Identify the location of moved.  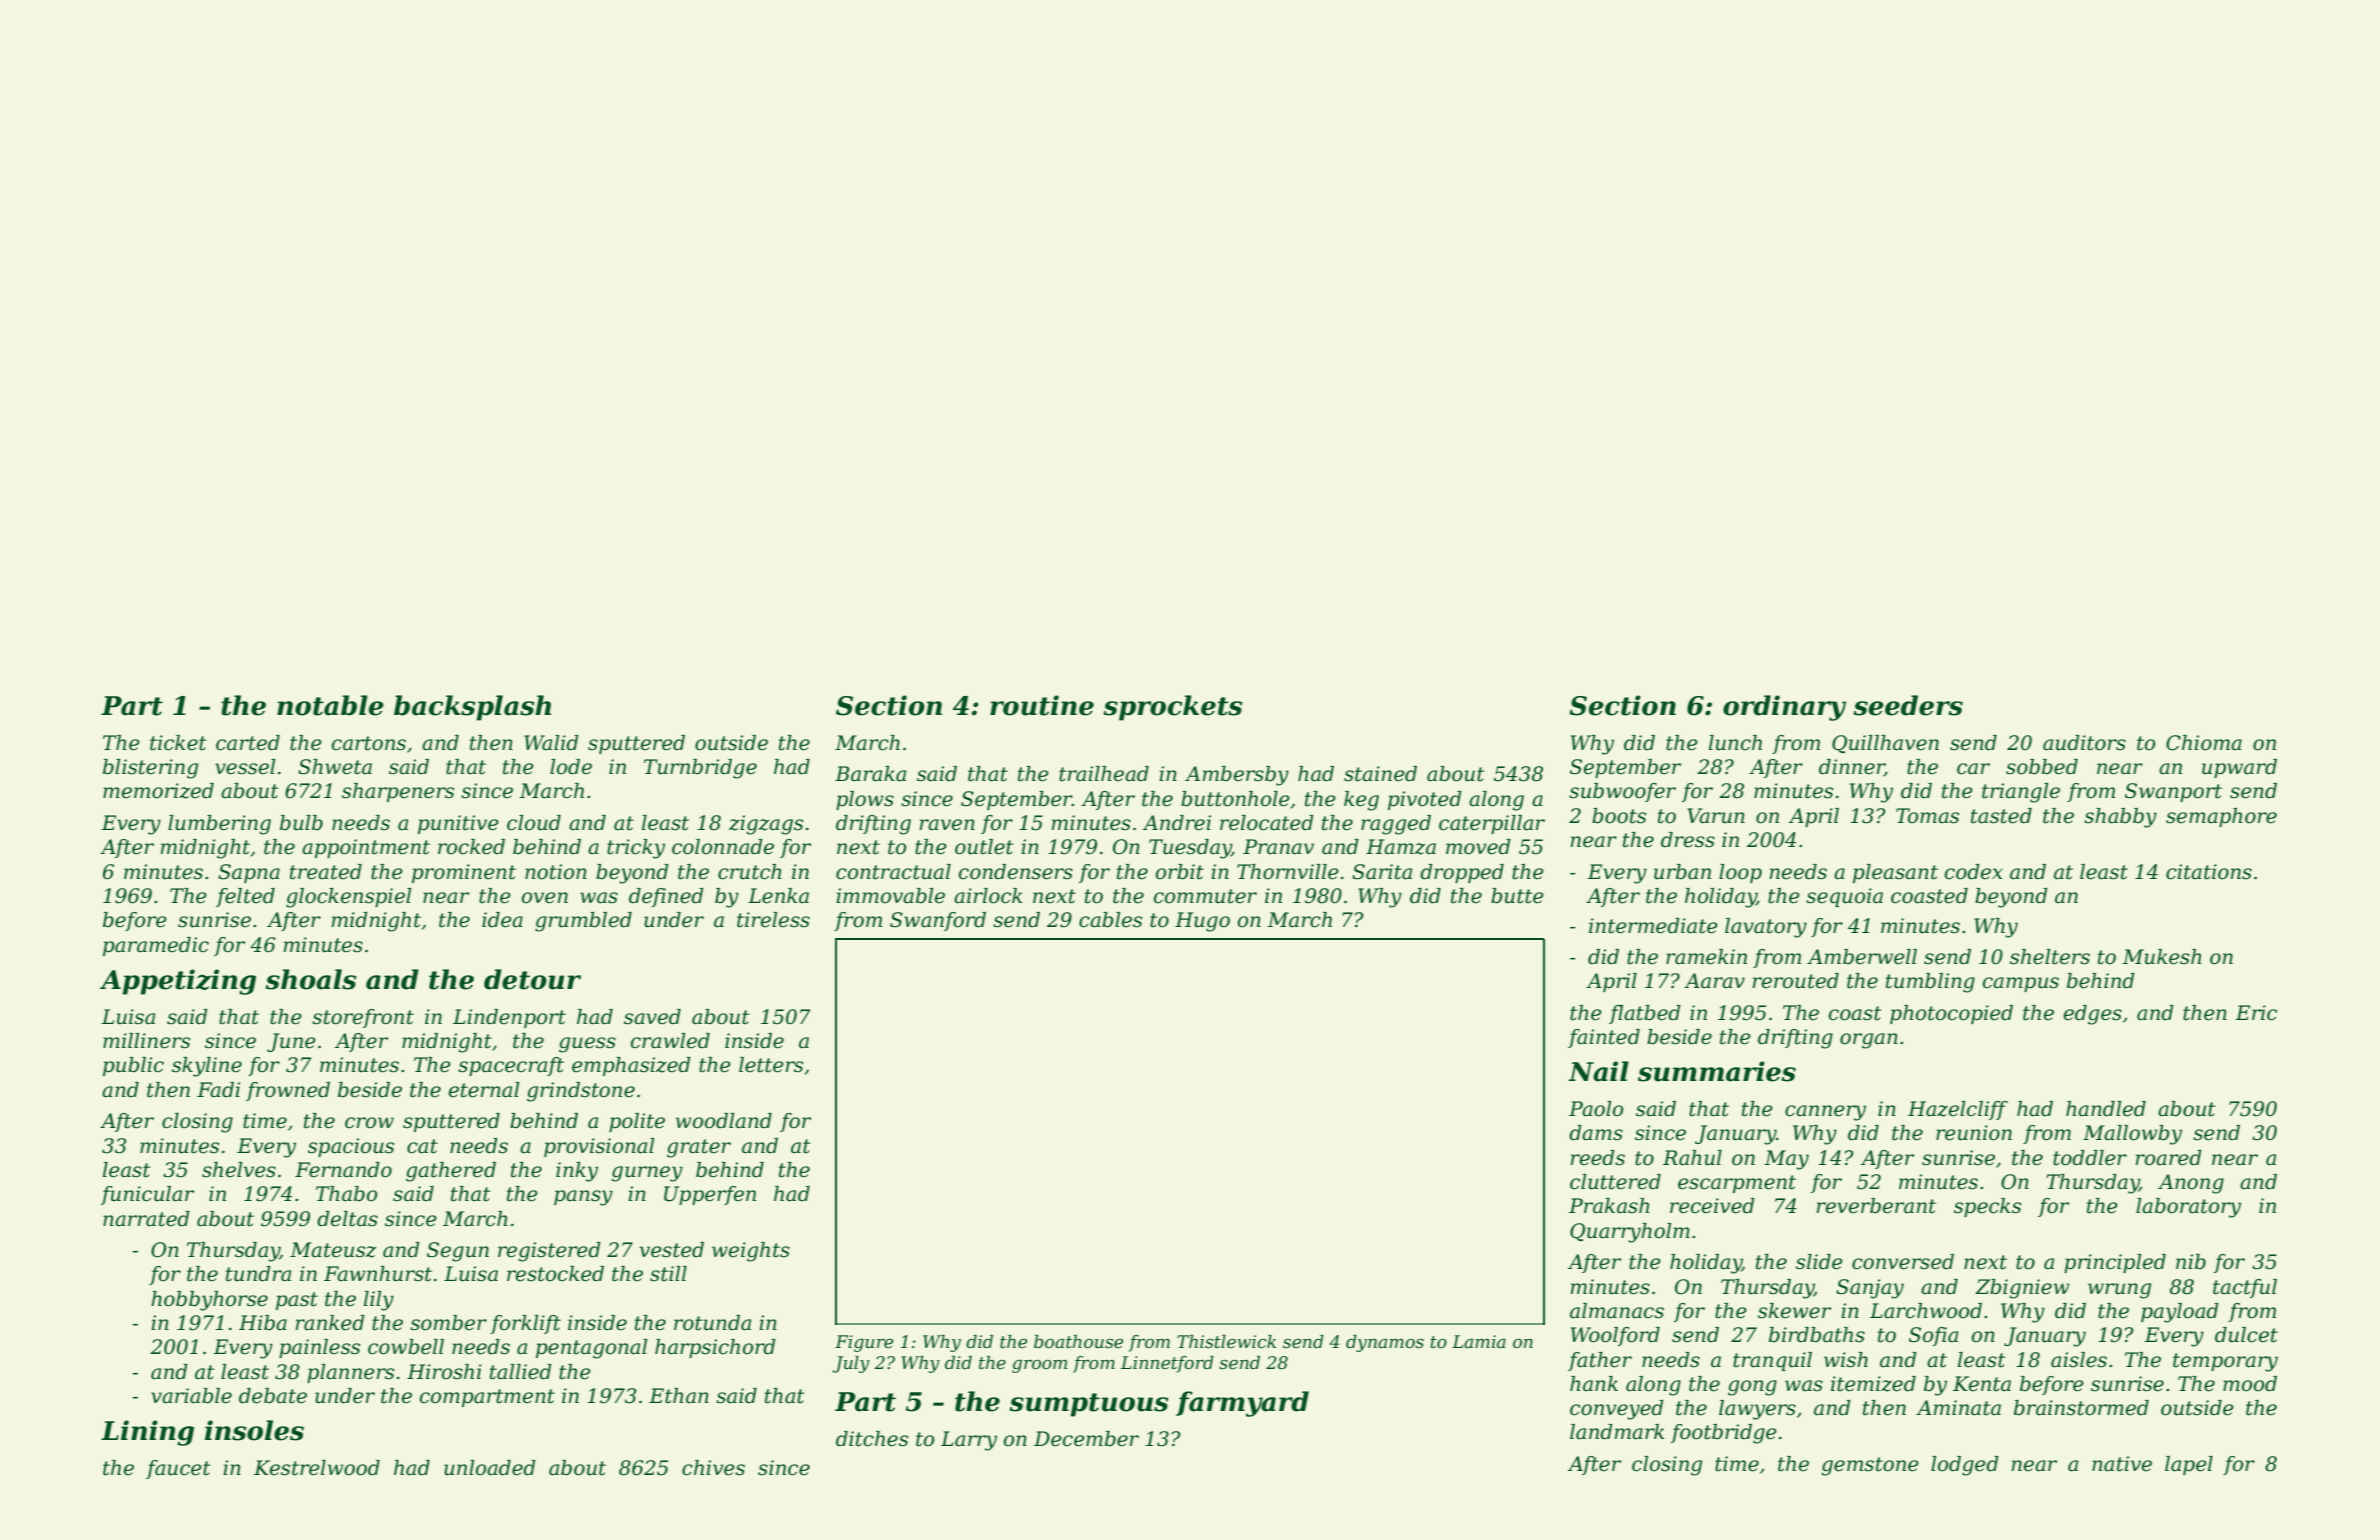
(1478, 847).
